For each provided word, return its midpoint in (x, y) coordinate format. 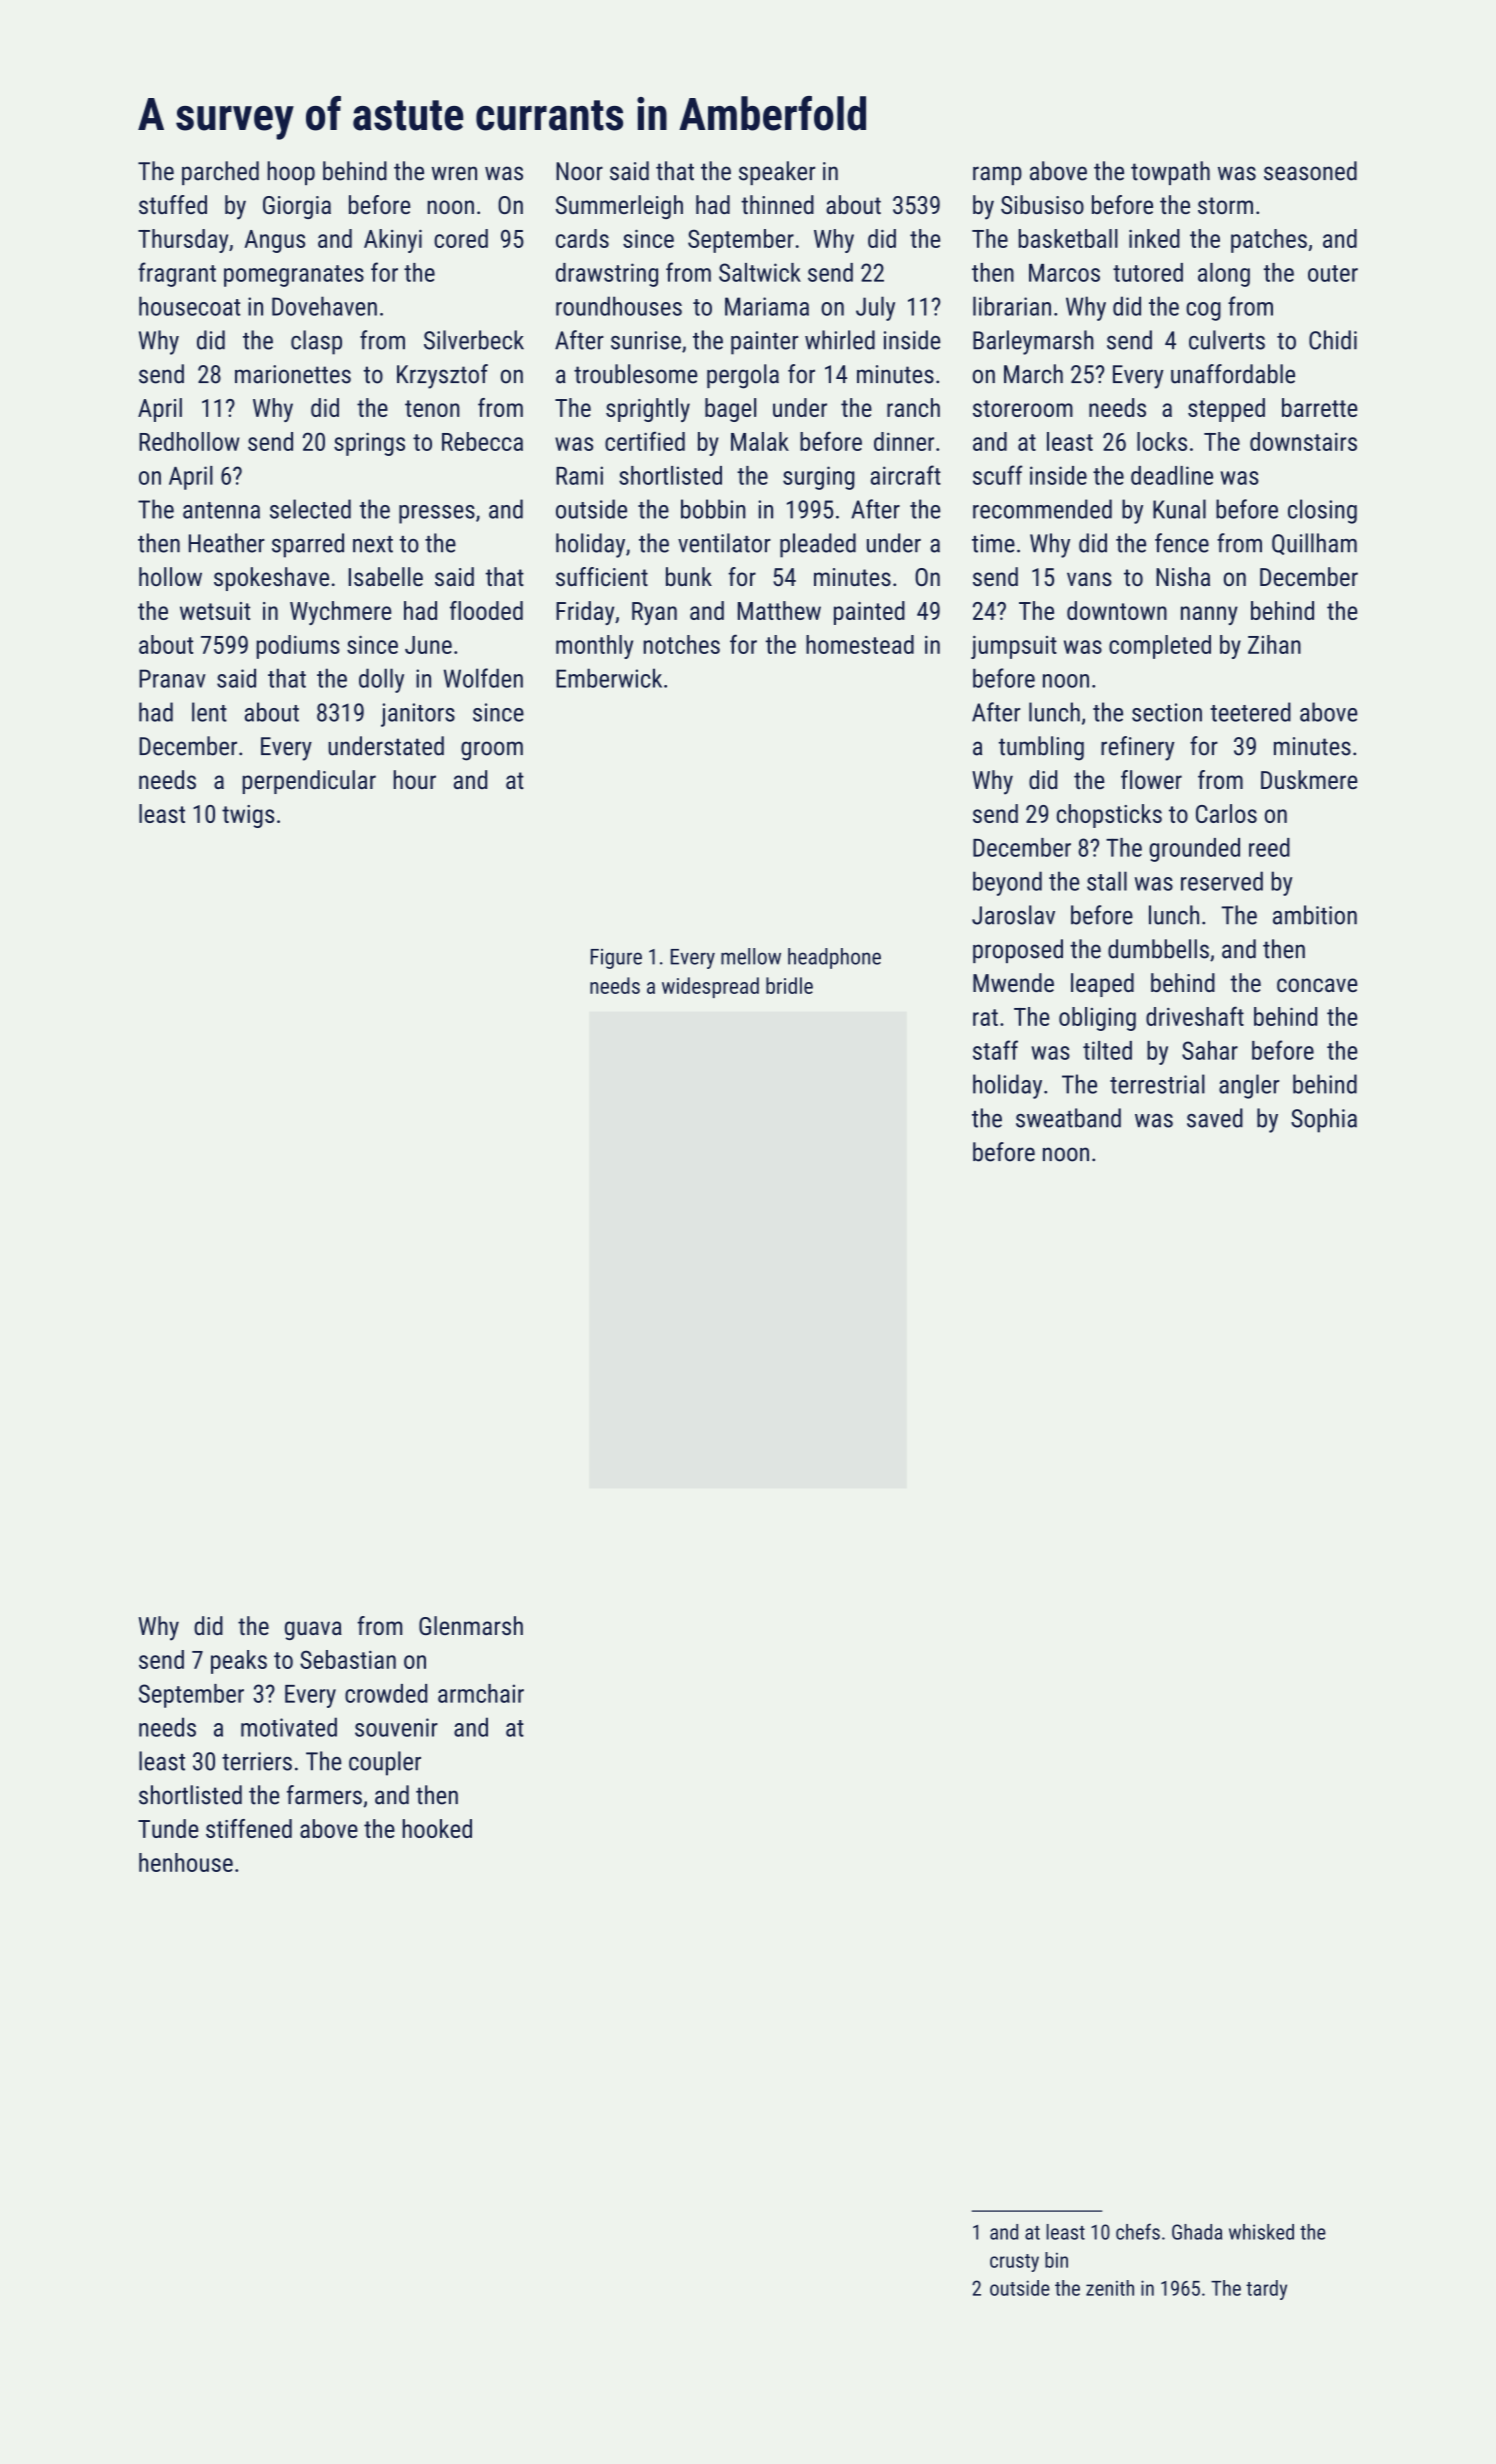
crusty (1014, 2263)
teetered (1250, 712)
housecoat (189, 306)
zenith (1110, 2288)
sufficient (602, 576)
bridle (789, 985)
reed (1269, 847)
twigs (248, 816)
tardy (1266, 2290)
